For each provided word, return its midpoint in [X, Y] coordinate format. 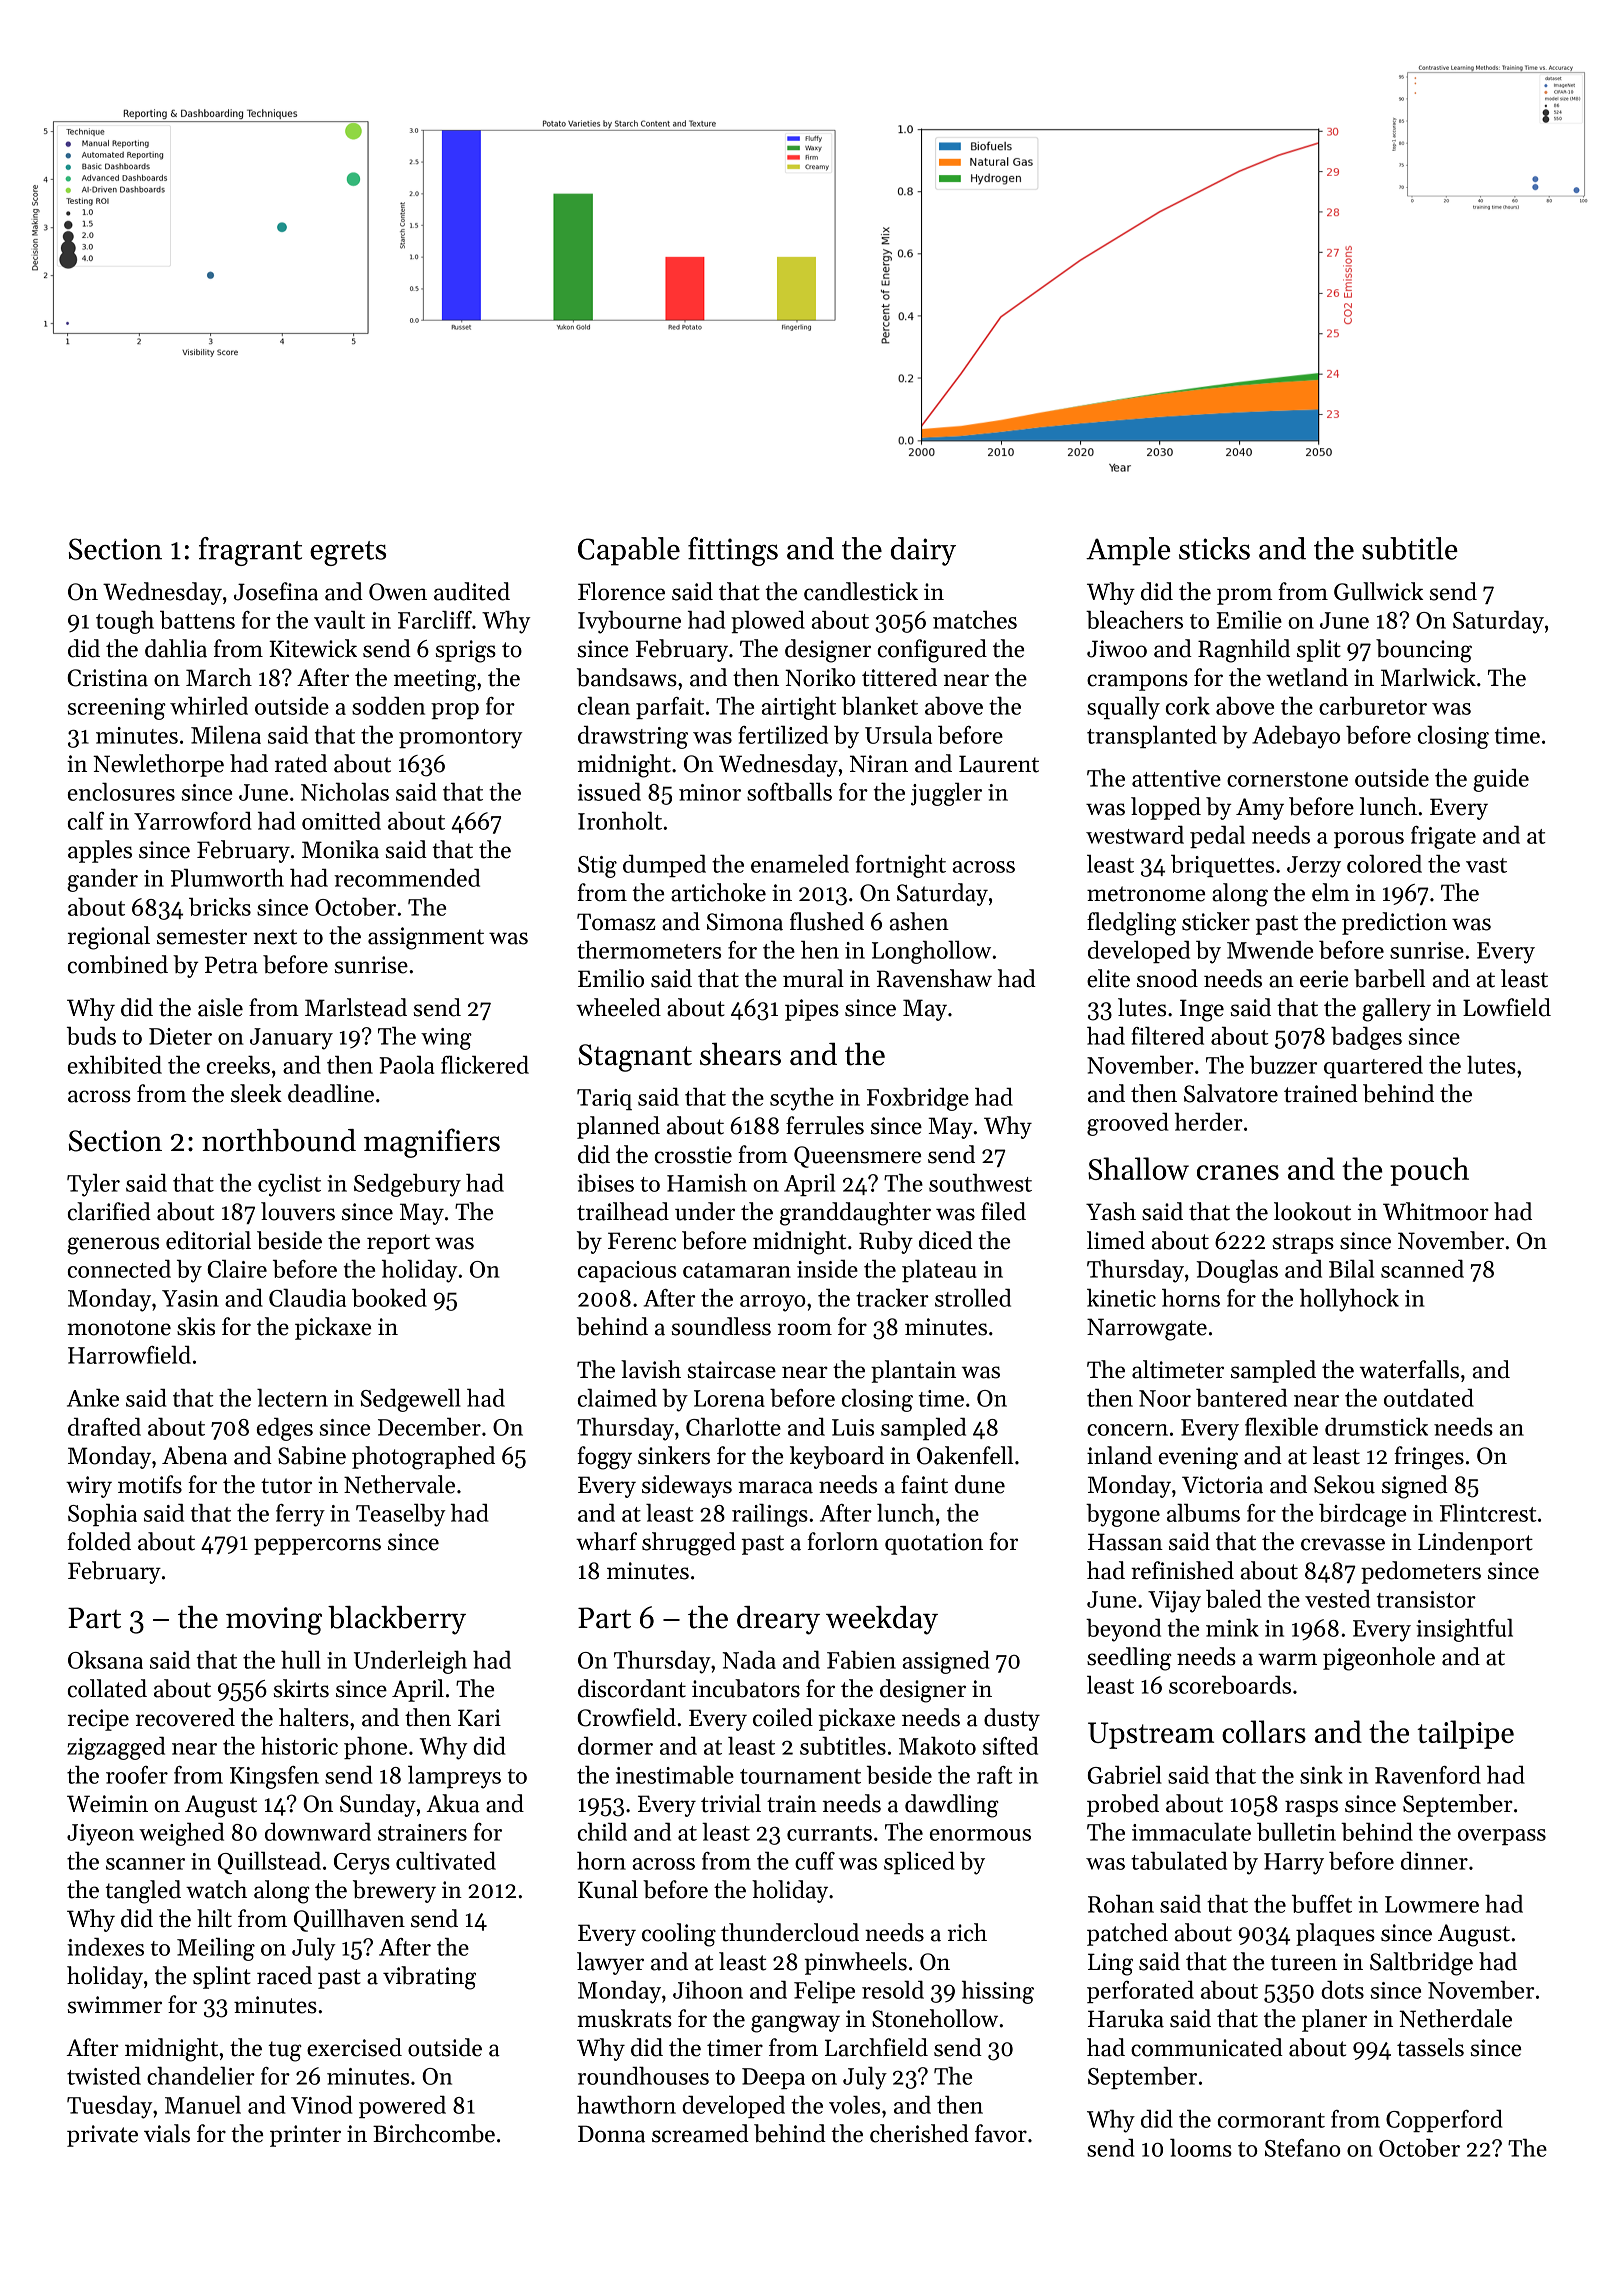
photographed [423, 1458]
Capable [629, 551]
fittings [733, 551]
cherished [919, 2133]
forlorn [843, 1541]
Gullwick [1378, 591]
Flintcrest [1488, 1513]
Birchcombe [434, 2133]
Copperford [1444, 2121]
